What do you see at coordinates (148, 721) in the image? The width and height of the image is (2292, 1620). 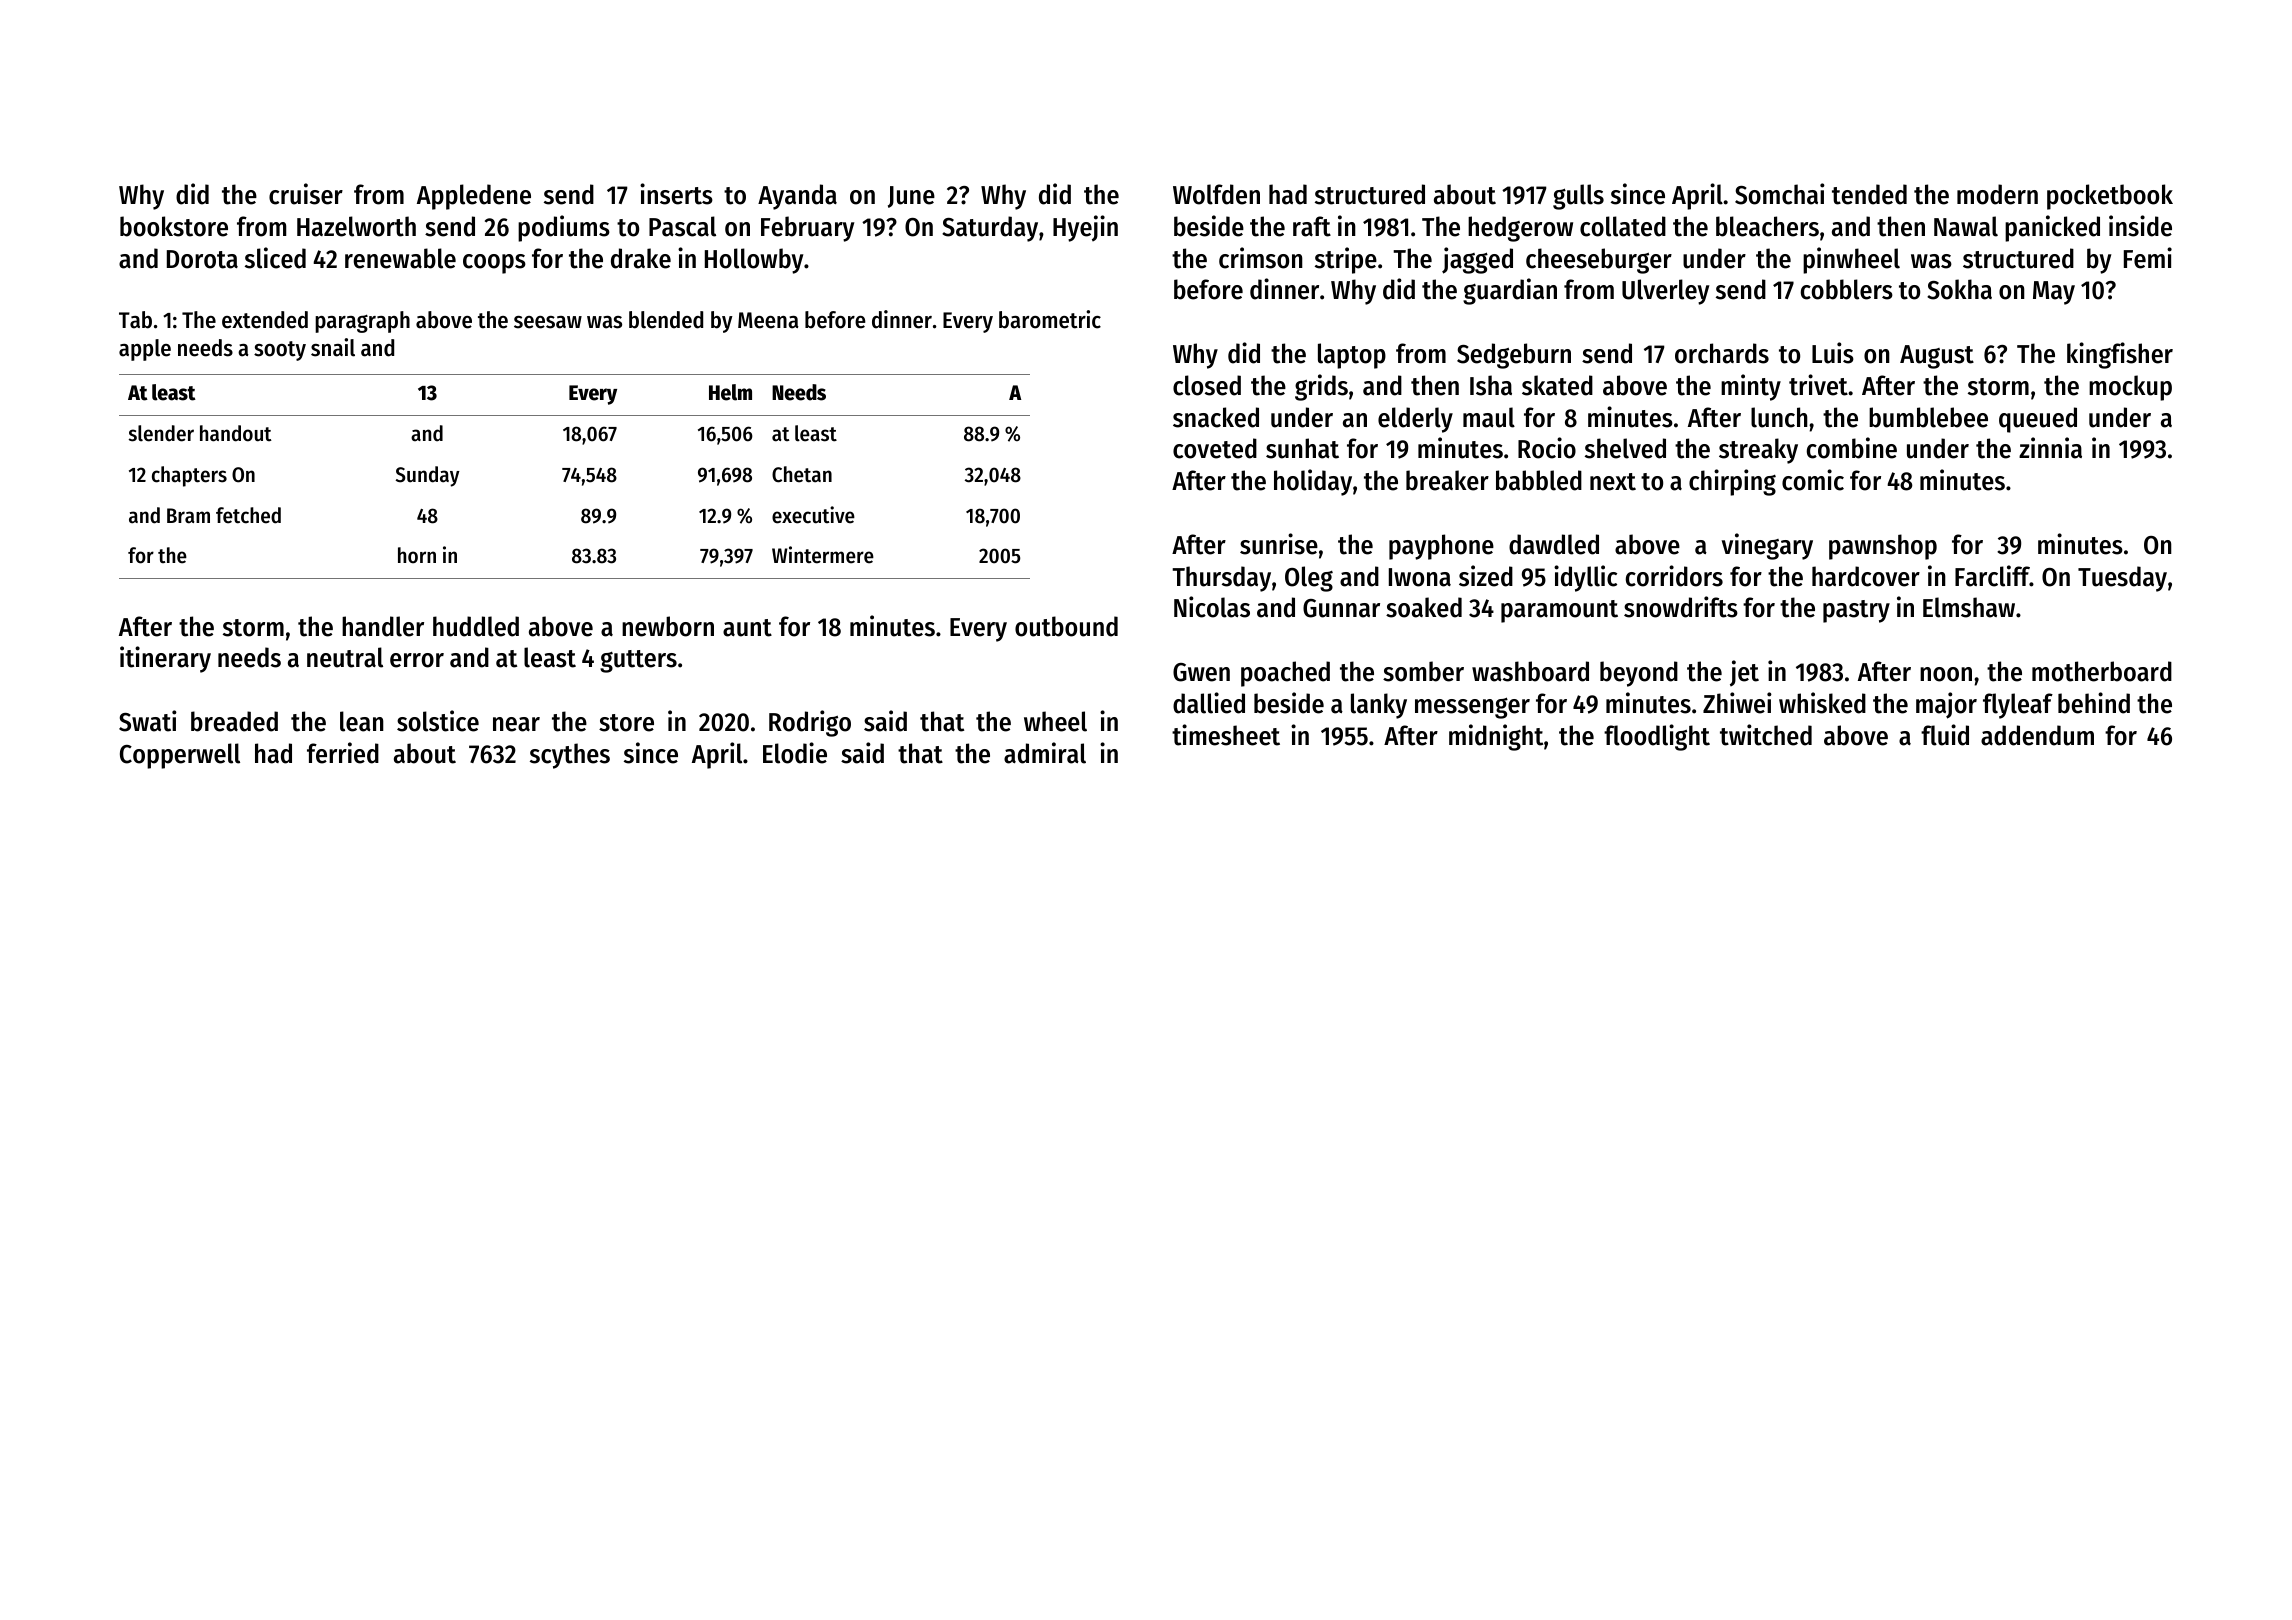 I see `Swati` at bounding box center [148, 721].
